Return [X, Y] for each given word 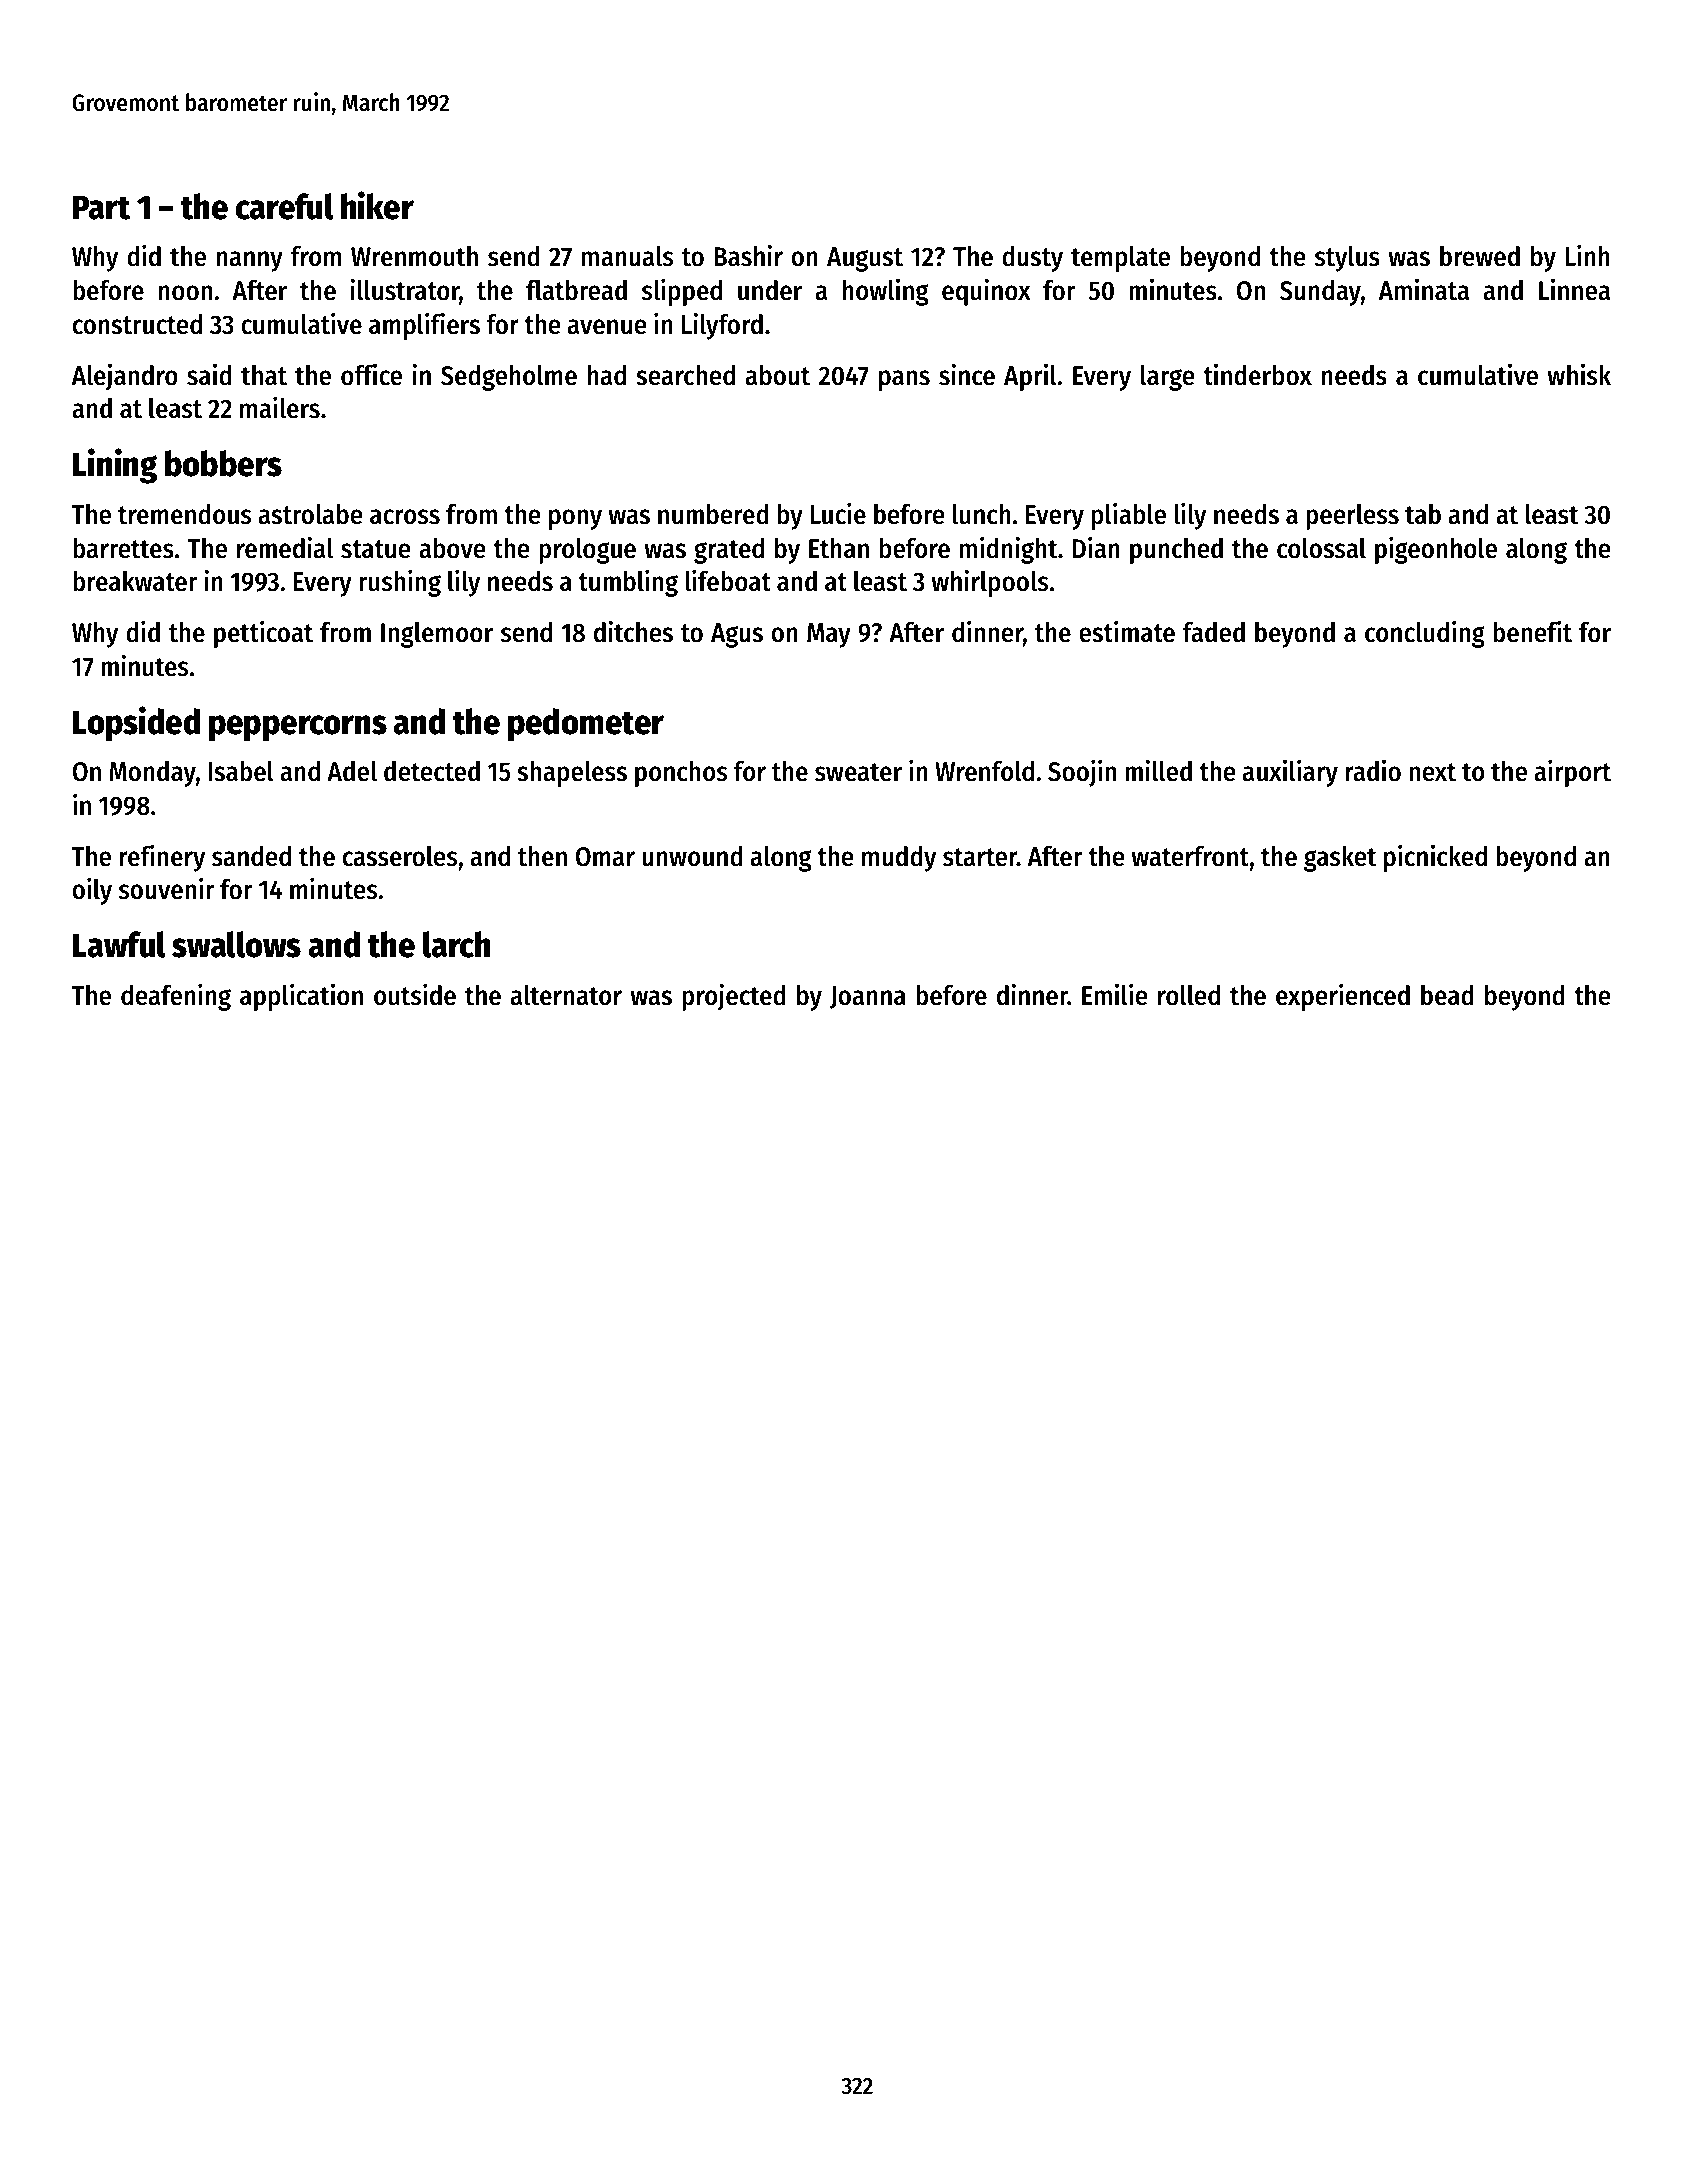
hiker [377, 205]
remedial [285, 547]
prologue [587, 551]
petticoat [263, 634]
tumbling [628, 583]
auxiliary [1290, 773]
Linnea [1574, 290]
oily [92, 891]
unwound [692, 856]
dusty [1032, 259]
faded [1214, 632]
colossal [1321, 548]
